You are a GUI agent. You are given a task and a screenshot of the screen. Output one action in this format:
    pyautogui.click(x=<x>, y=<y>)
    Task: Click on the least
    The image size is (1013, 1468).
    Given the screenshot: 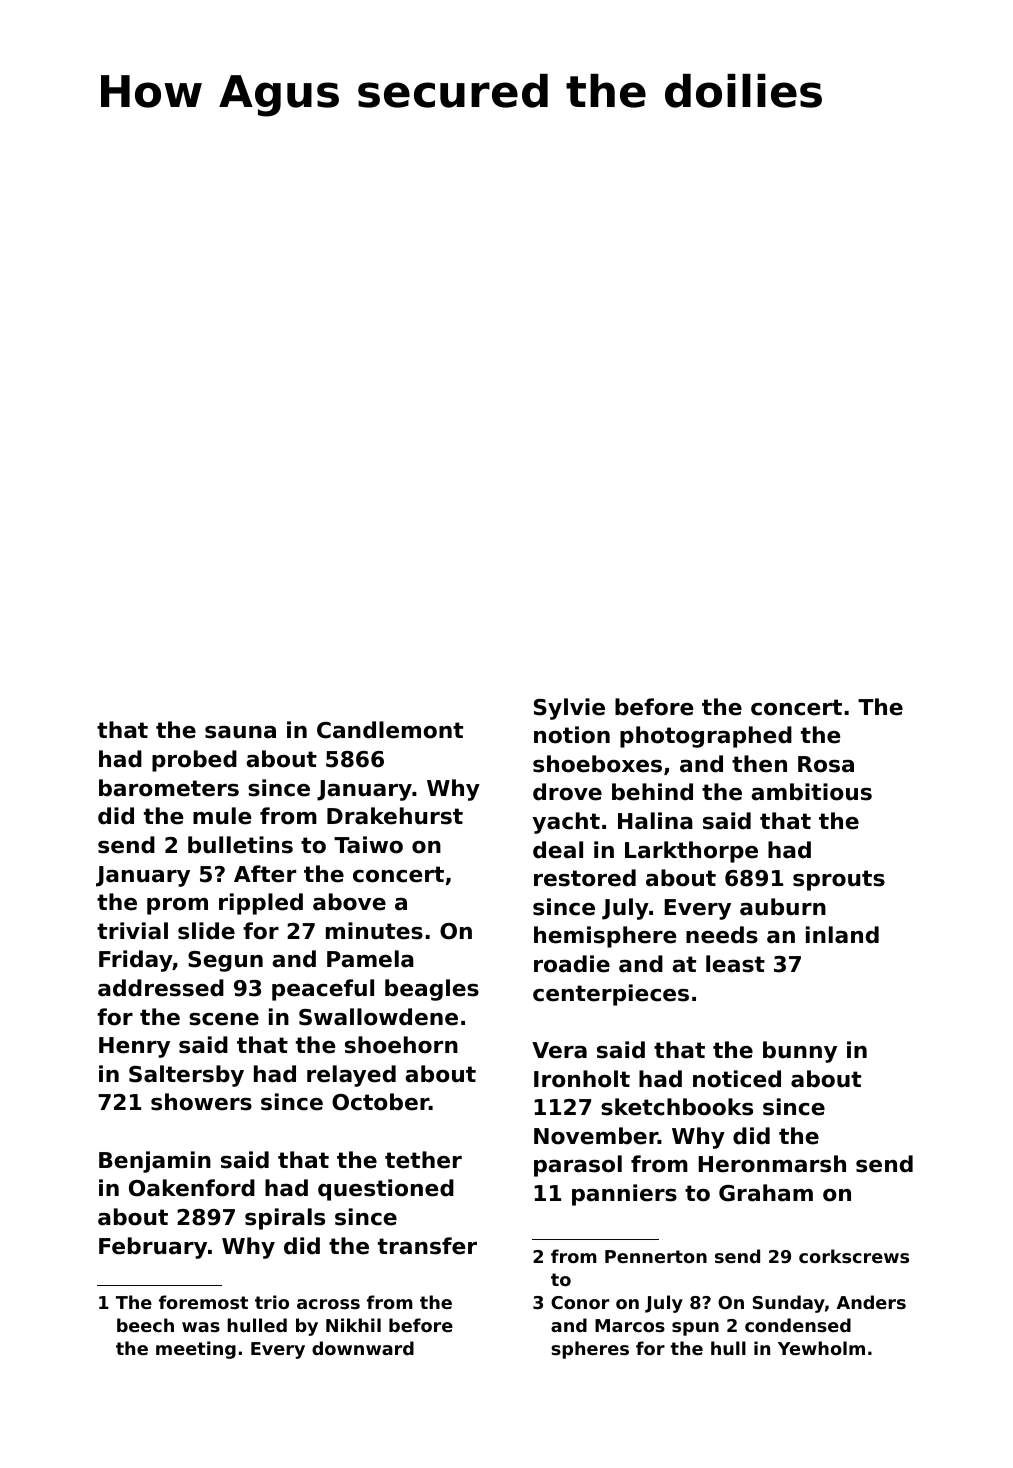 What is the action you would take?
    pyautogui.click(x=735, y=964)
